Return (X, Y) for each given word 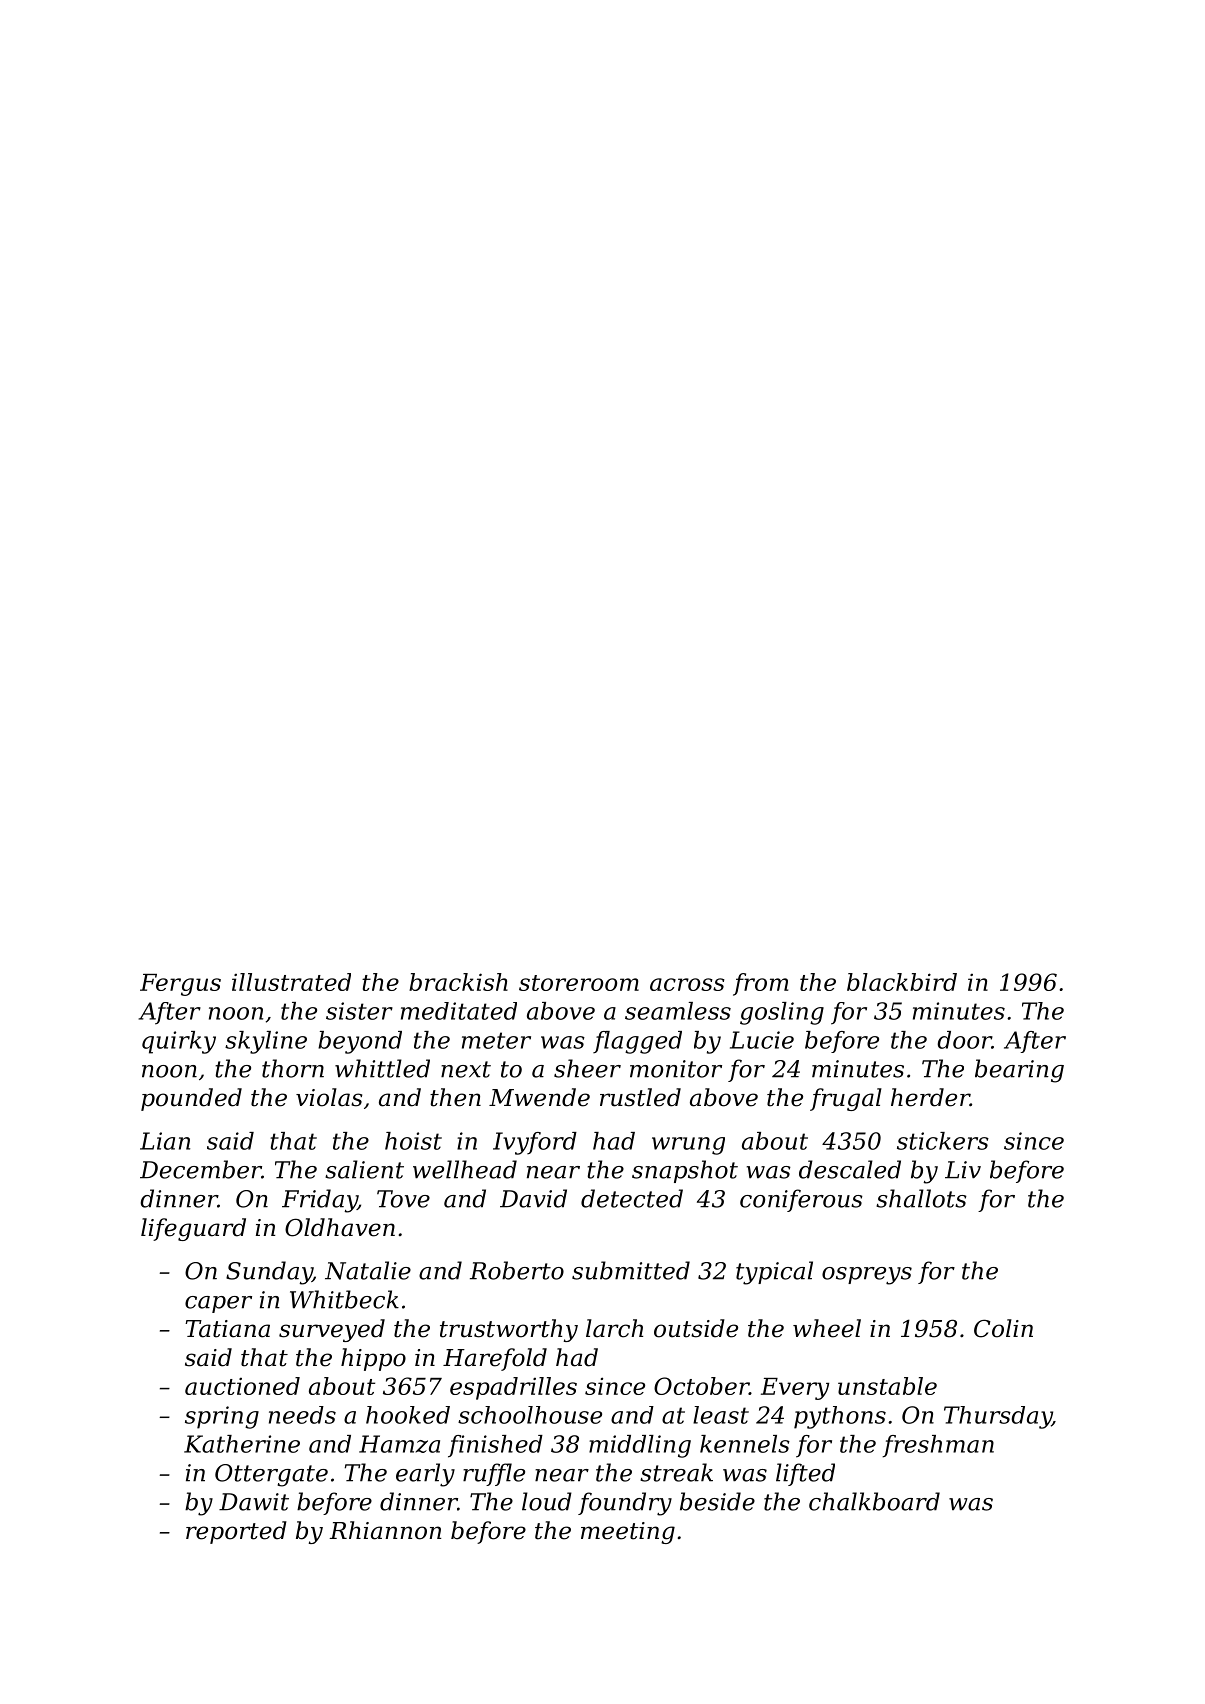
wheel (827, 1328)
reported (236, 1532)
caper (218, 1304)
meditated (459, 1011)
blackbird (902, 982)
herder (930, 1097)
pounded (191, 1099)
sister (359, 1011)
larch (614, 1328)
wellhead (465, 1169)
